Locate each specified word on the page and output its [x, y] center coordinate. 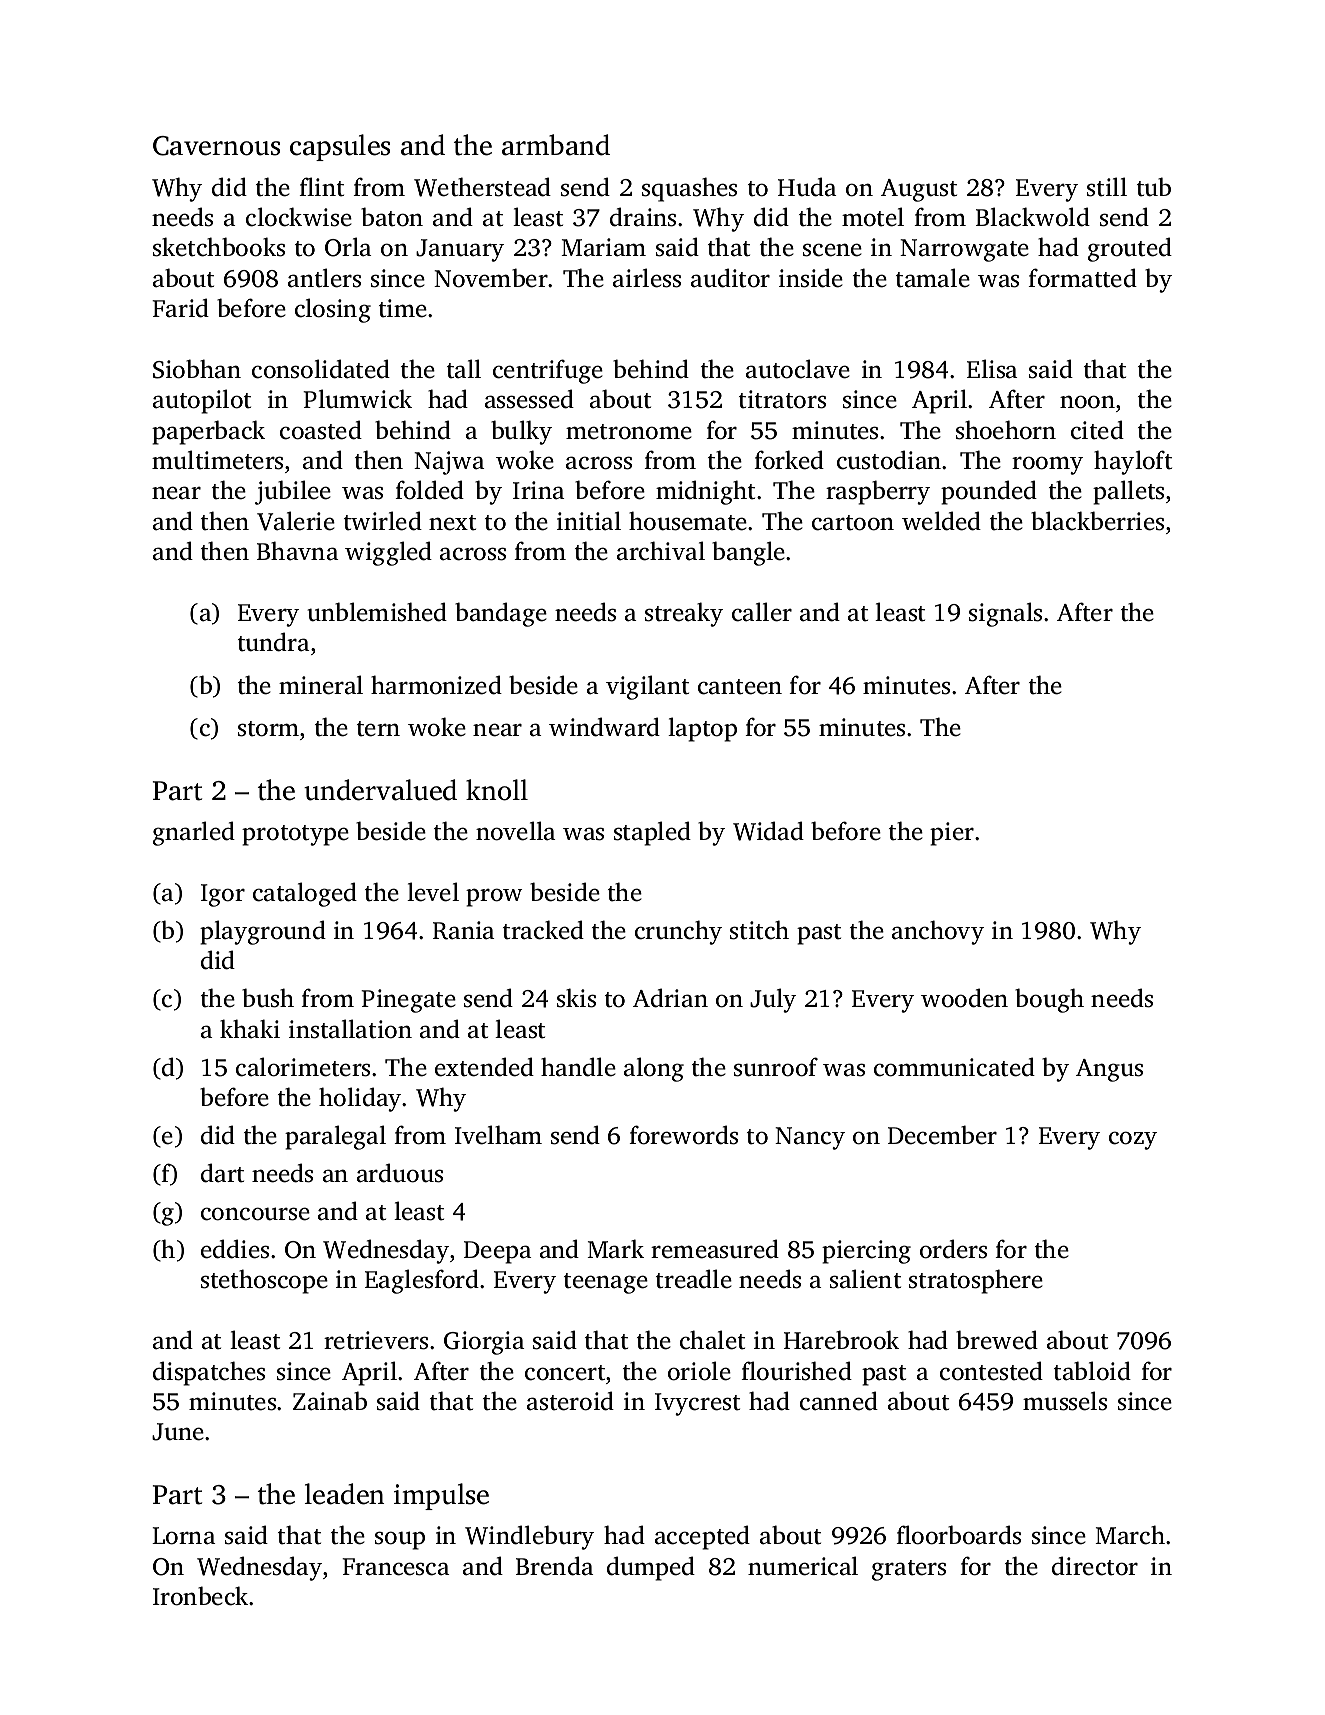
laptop [702, 729]
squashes [689, 189]
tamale [933, 278]
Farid [180, 308]
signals [1005, 614]
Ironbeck [201, 1596]
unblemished [377, 612]
